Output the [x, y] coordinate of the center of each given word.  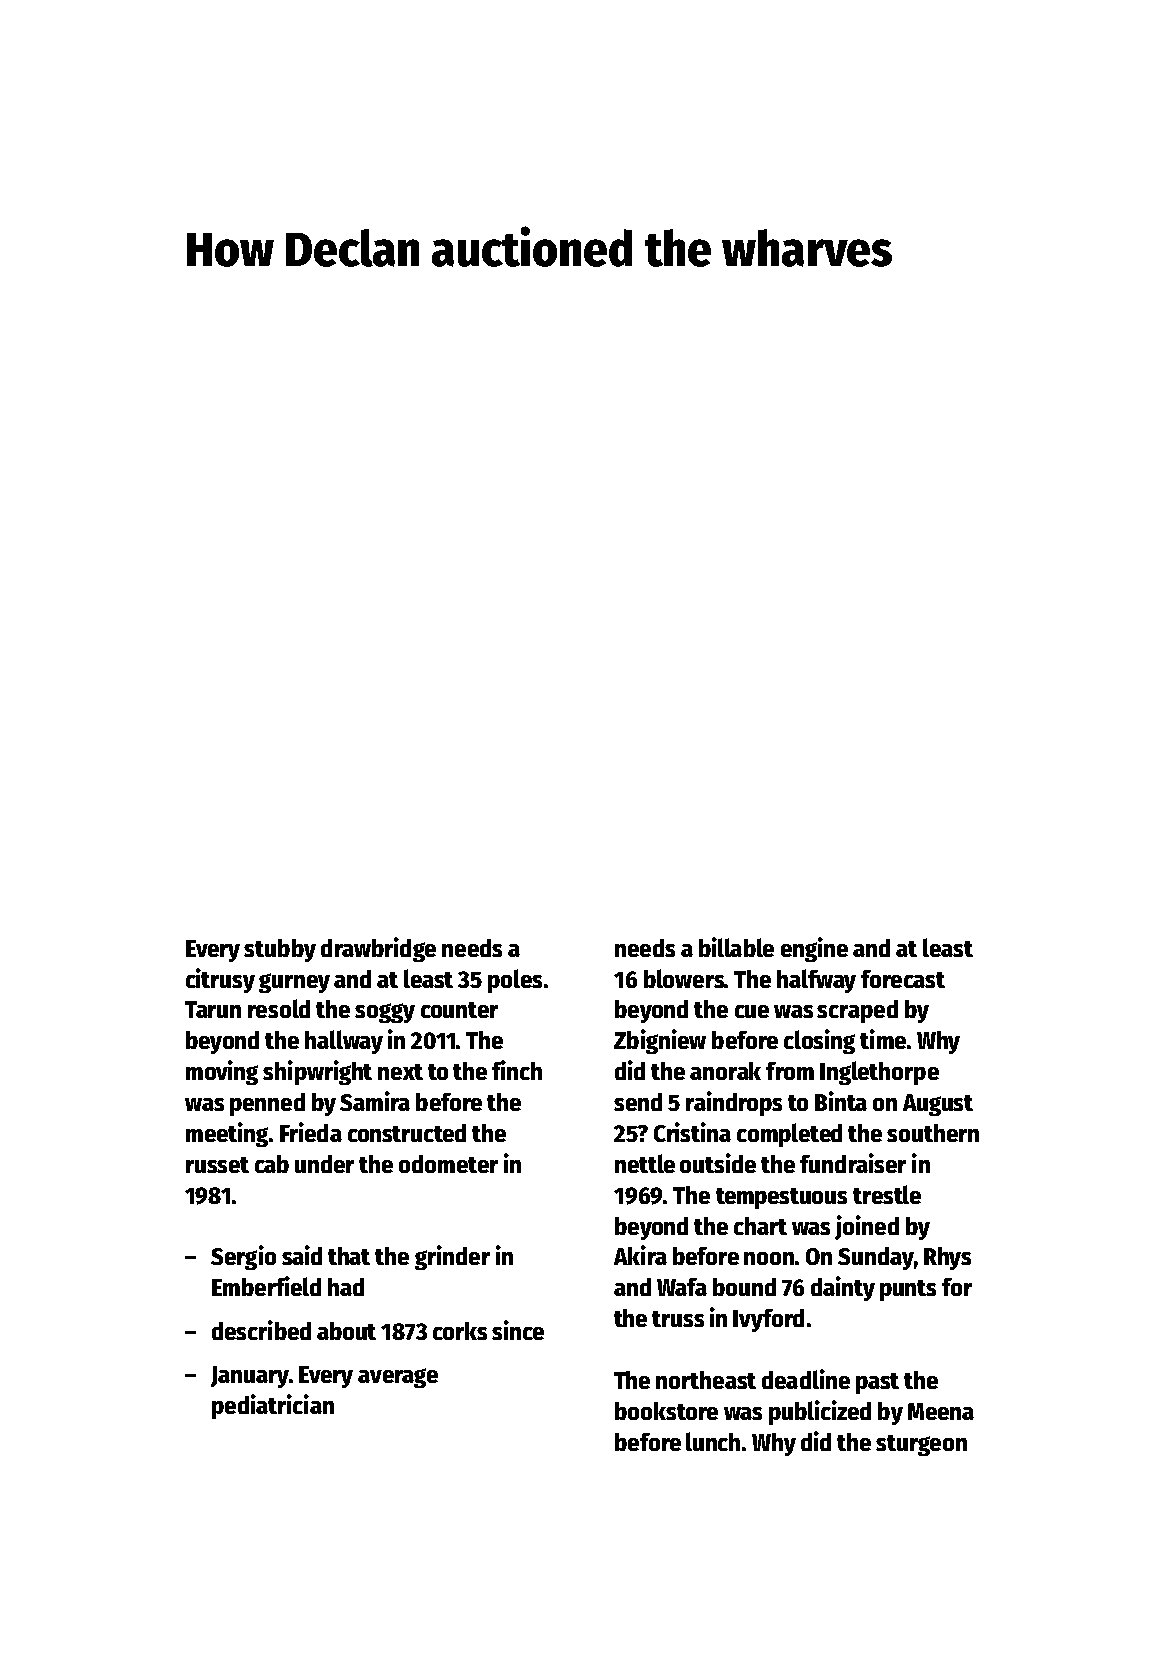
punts [908, 1290]
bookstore [666, 1411]
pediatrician [273, 1406]
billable [736, 947]
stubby [280, 950]
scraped [857, 1011]
